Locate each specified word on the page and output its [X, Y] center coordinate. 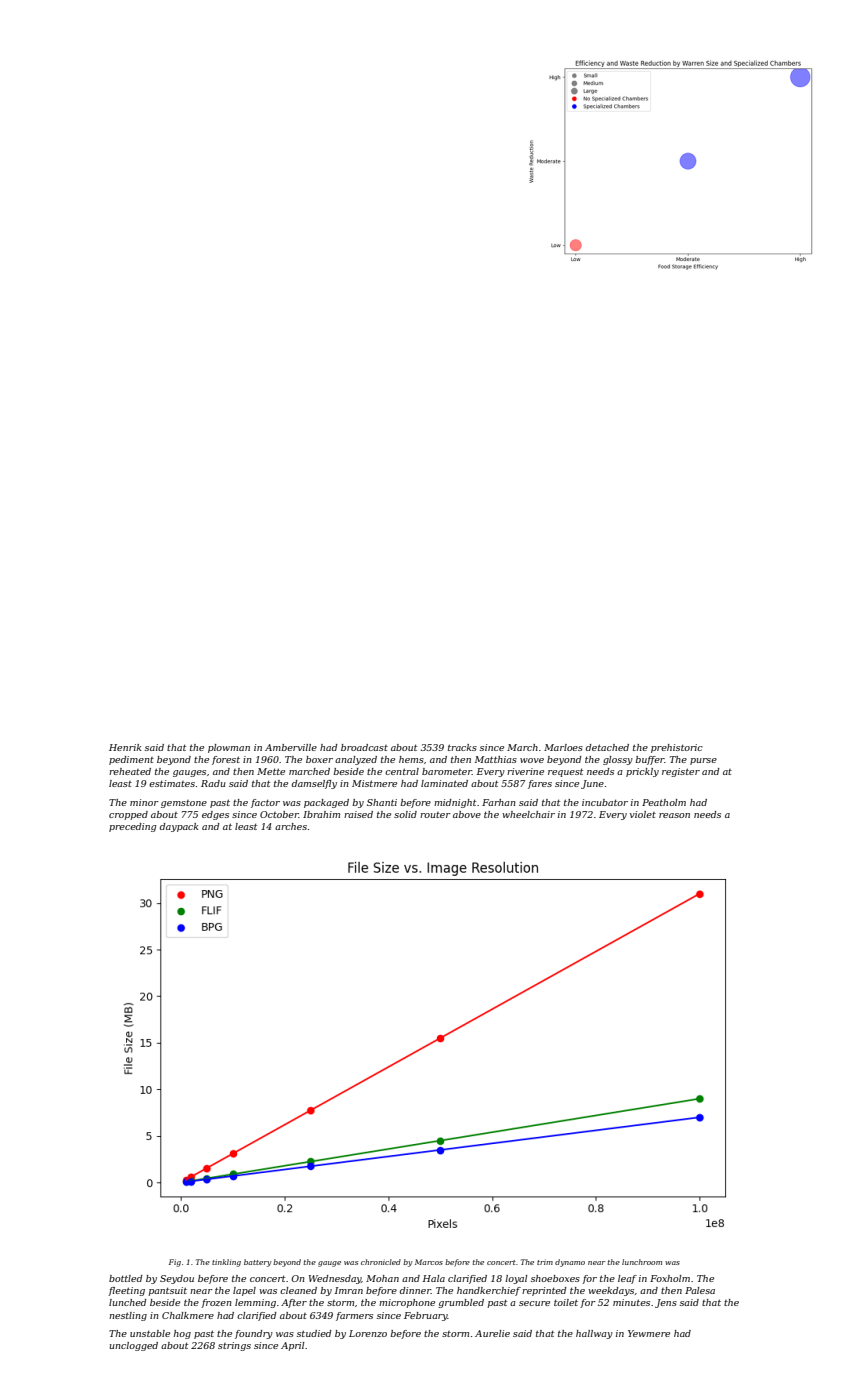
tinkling [226, 1263]
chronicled [381, 1262]
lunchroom [642, 1262]
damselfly [314, 784]
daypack [179, 827]
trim [545, 1262]
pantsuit [167, 1291]
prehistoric [677, 748]
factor [265, 803]
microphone [407, 1303]
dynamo [570, 1263]
